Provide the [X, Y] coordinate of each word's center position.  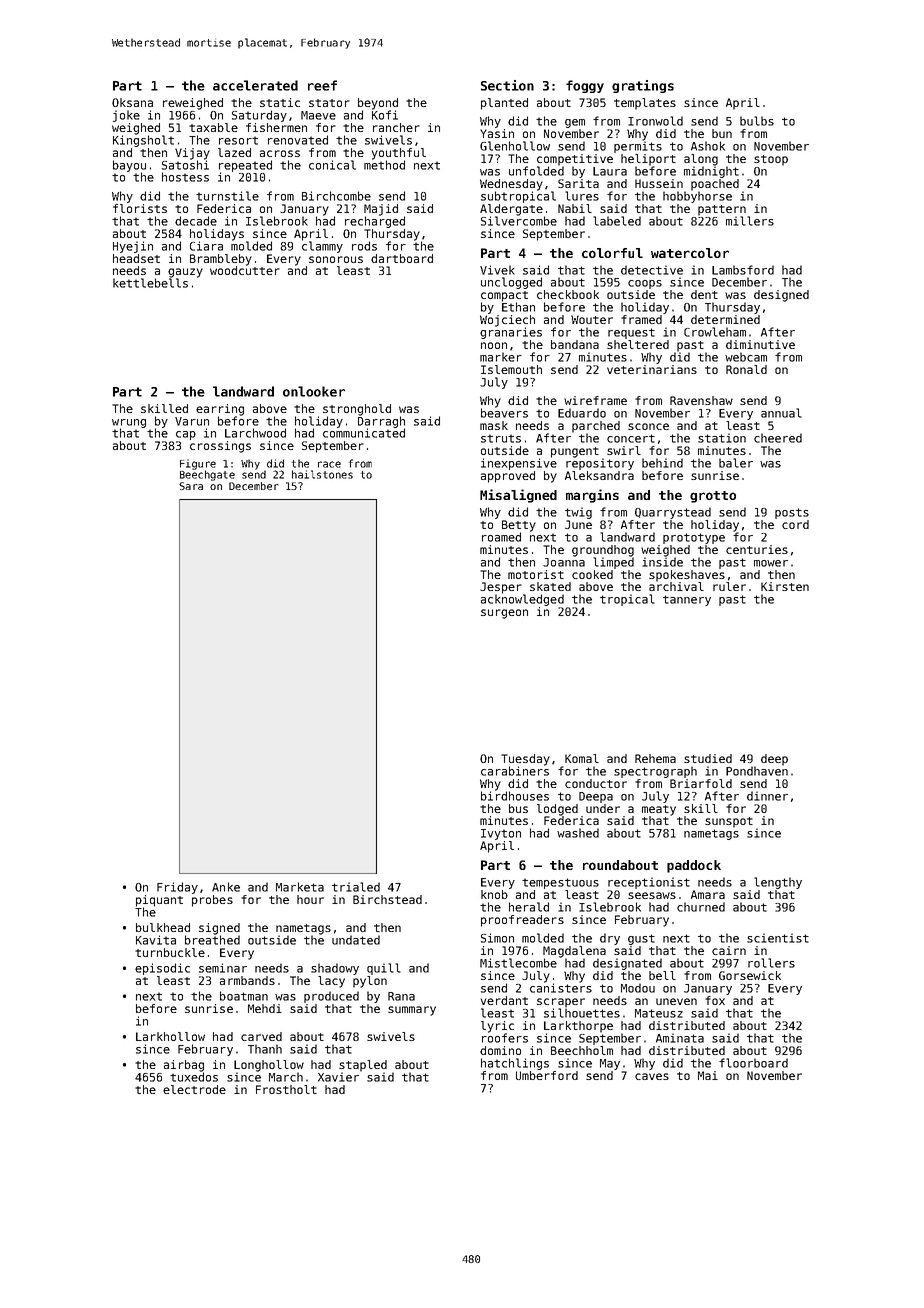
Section [507, 85]
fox [715, 1000]
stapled [363, 1066]
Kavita [156, 940]
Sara [191, 486]
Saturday [259, 116]
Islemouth [511, 369]
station [722, 438]
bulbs [757, 121]
